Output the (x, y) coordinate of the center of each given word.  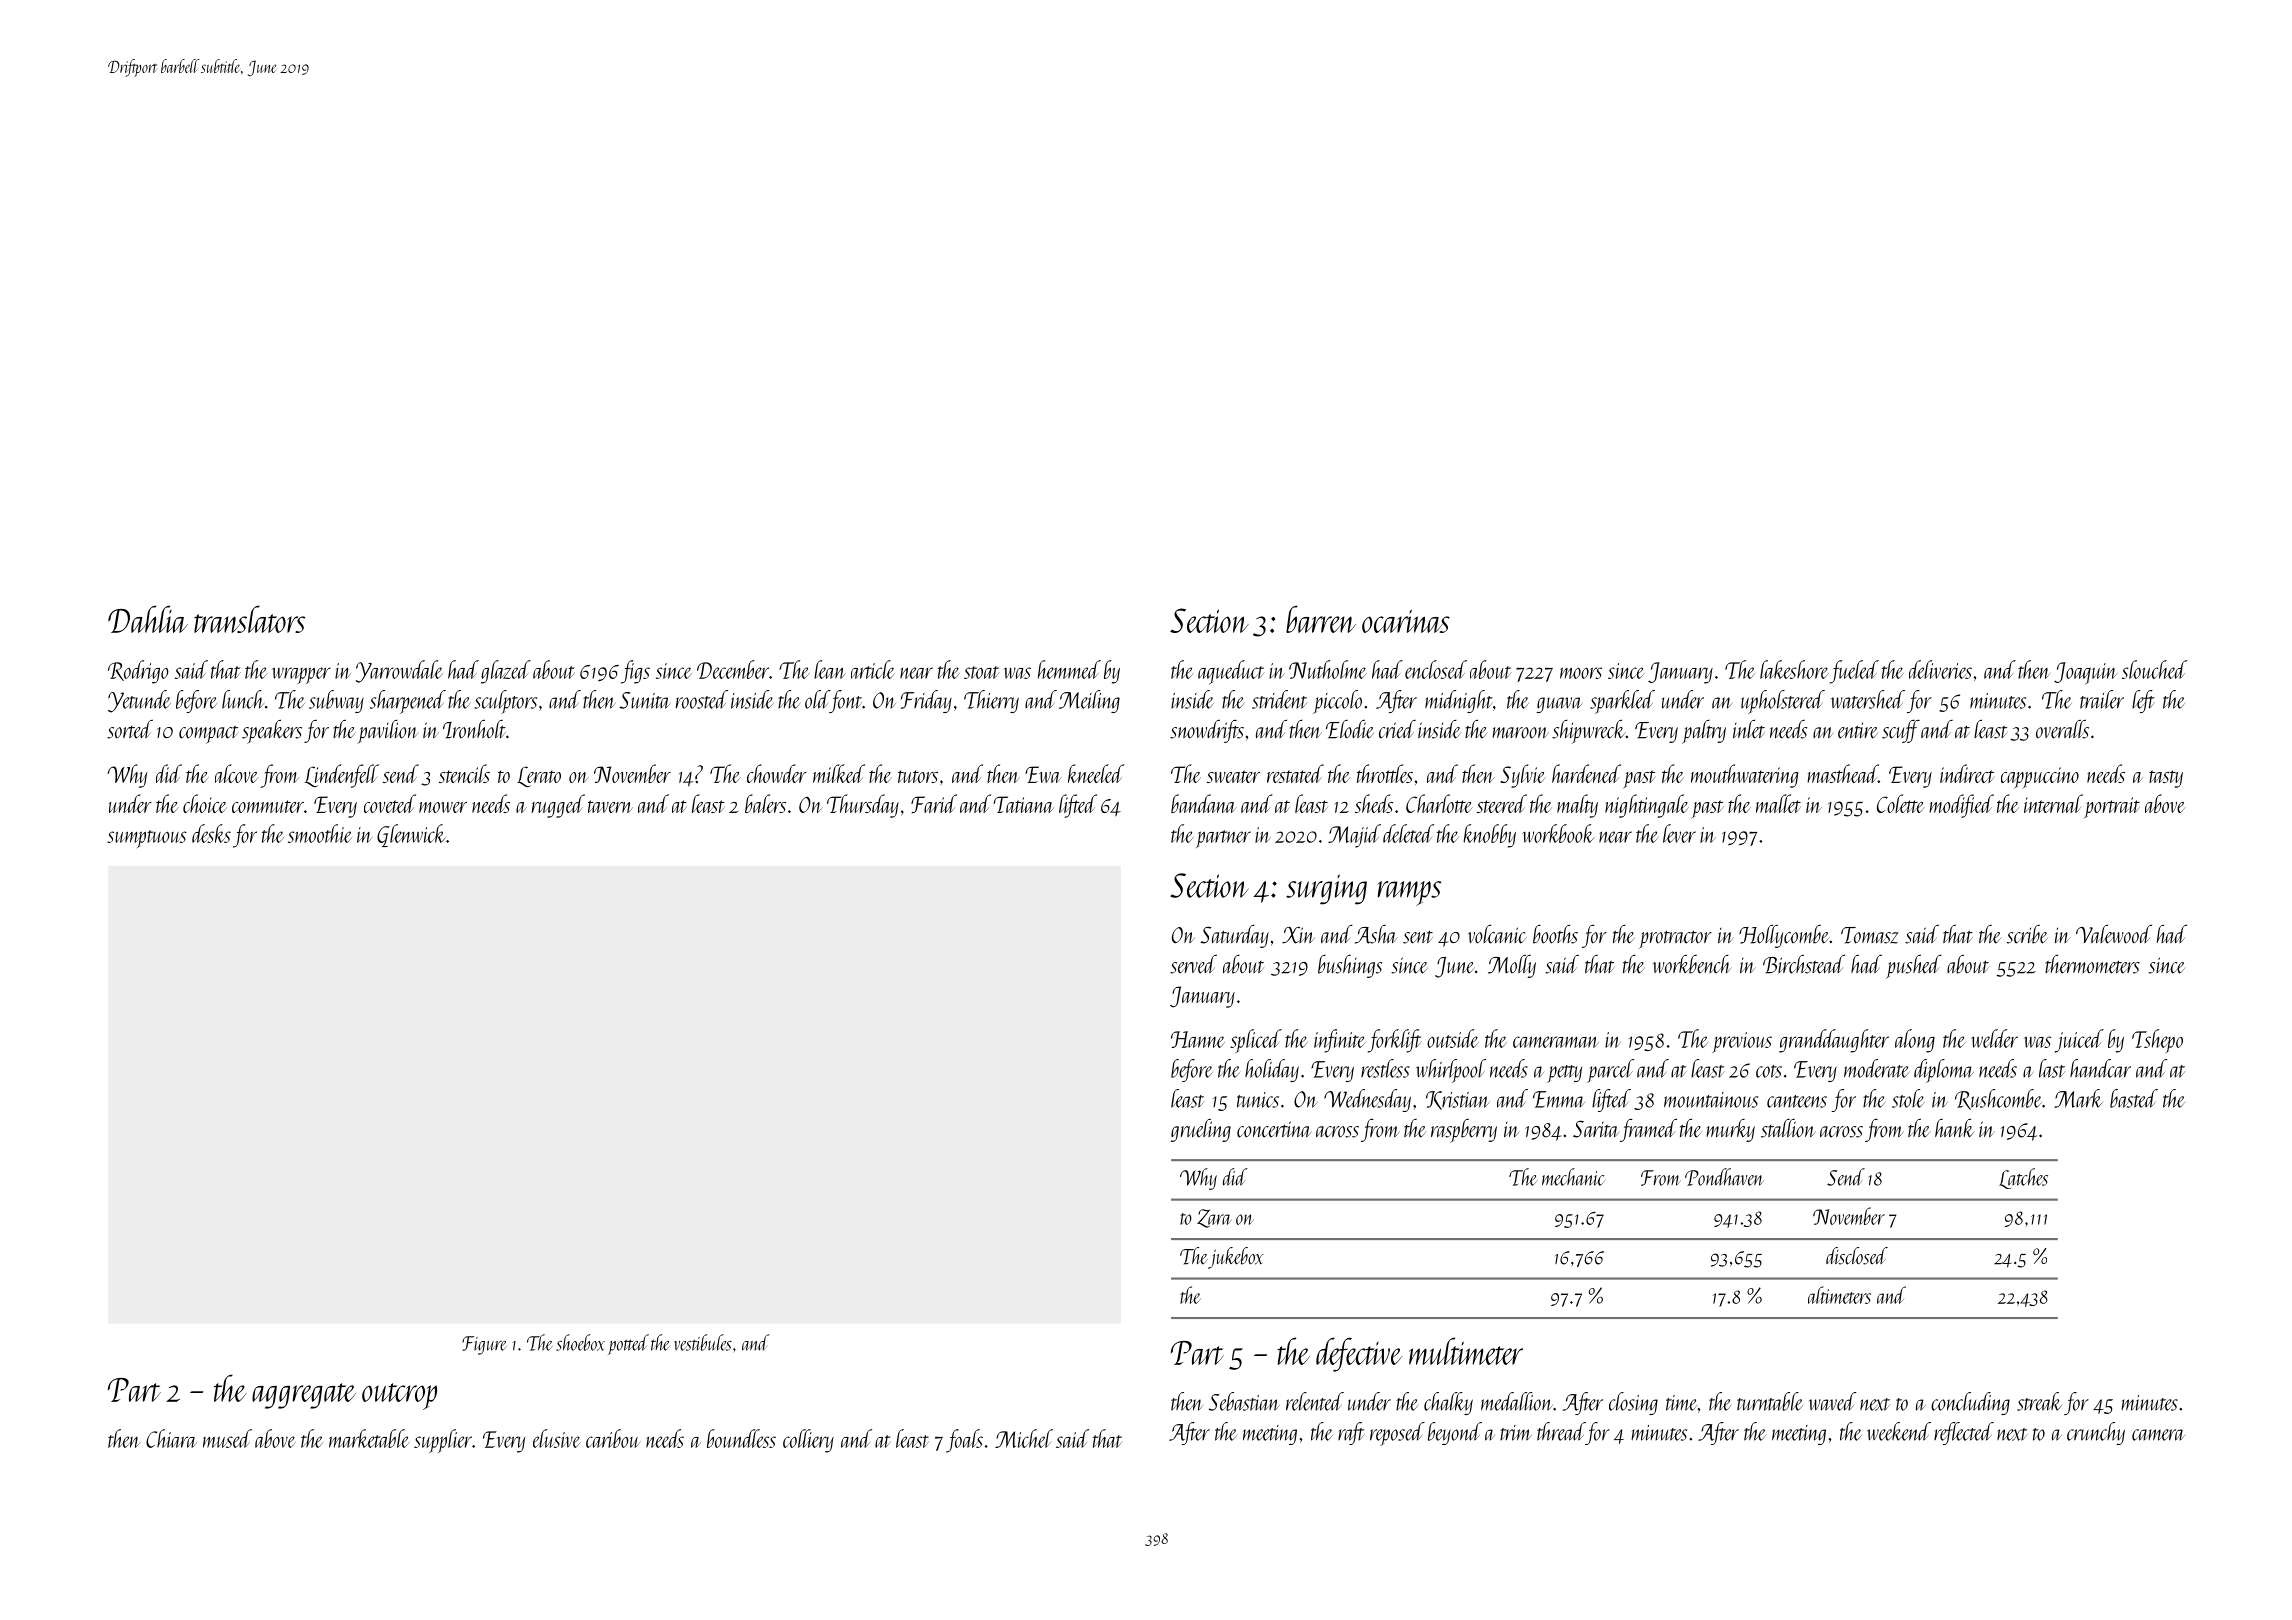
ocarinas (1406, 621)
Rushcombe (1998, 1099)
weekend (1899, 1431)
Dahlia (148, 619)
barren (1321, 619)
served (1193, 964)
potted (628, 1344)
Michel (1024, 1438)
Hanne (1198, 1039)
